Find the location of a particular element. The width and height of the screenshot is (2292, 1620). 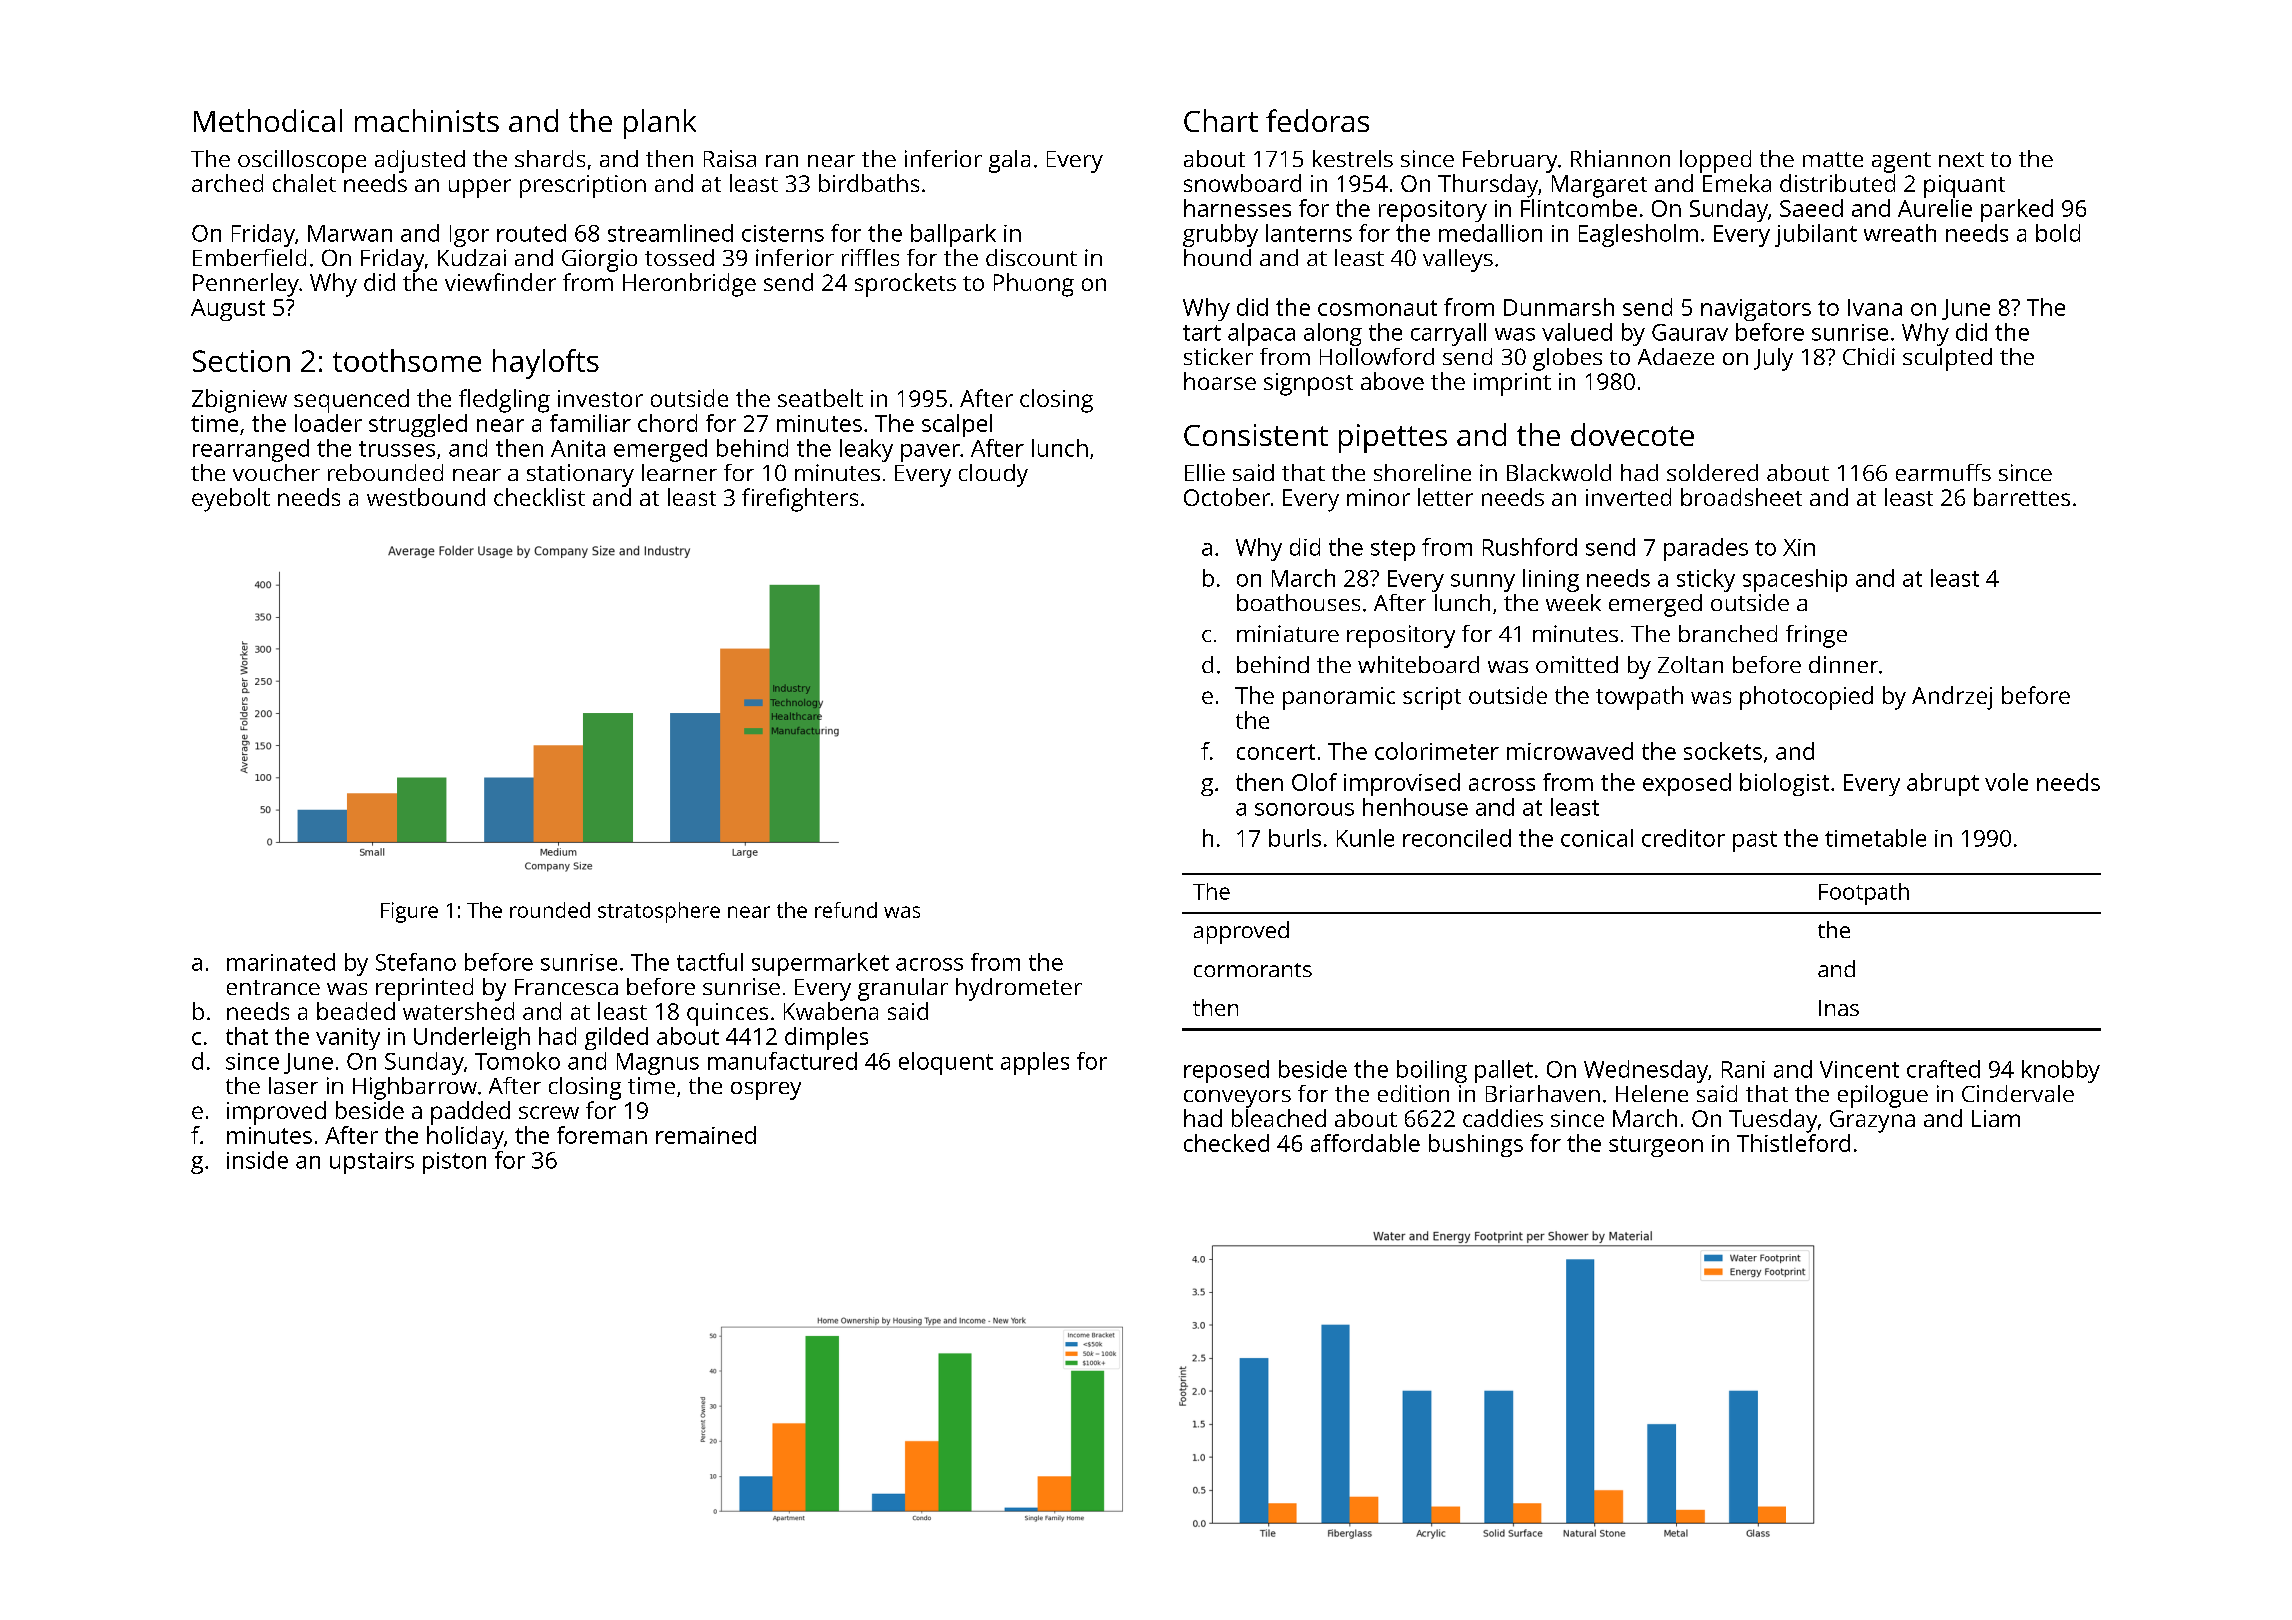

Blackwold is located at coordinates (1559, 472).
